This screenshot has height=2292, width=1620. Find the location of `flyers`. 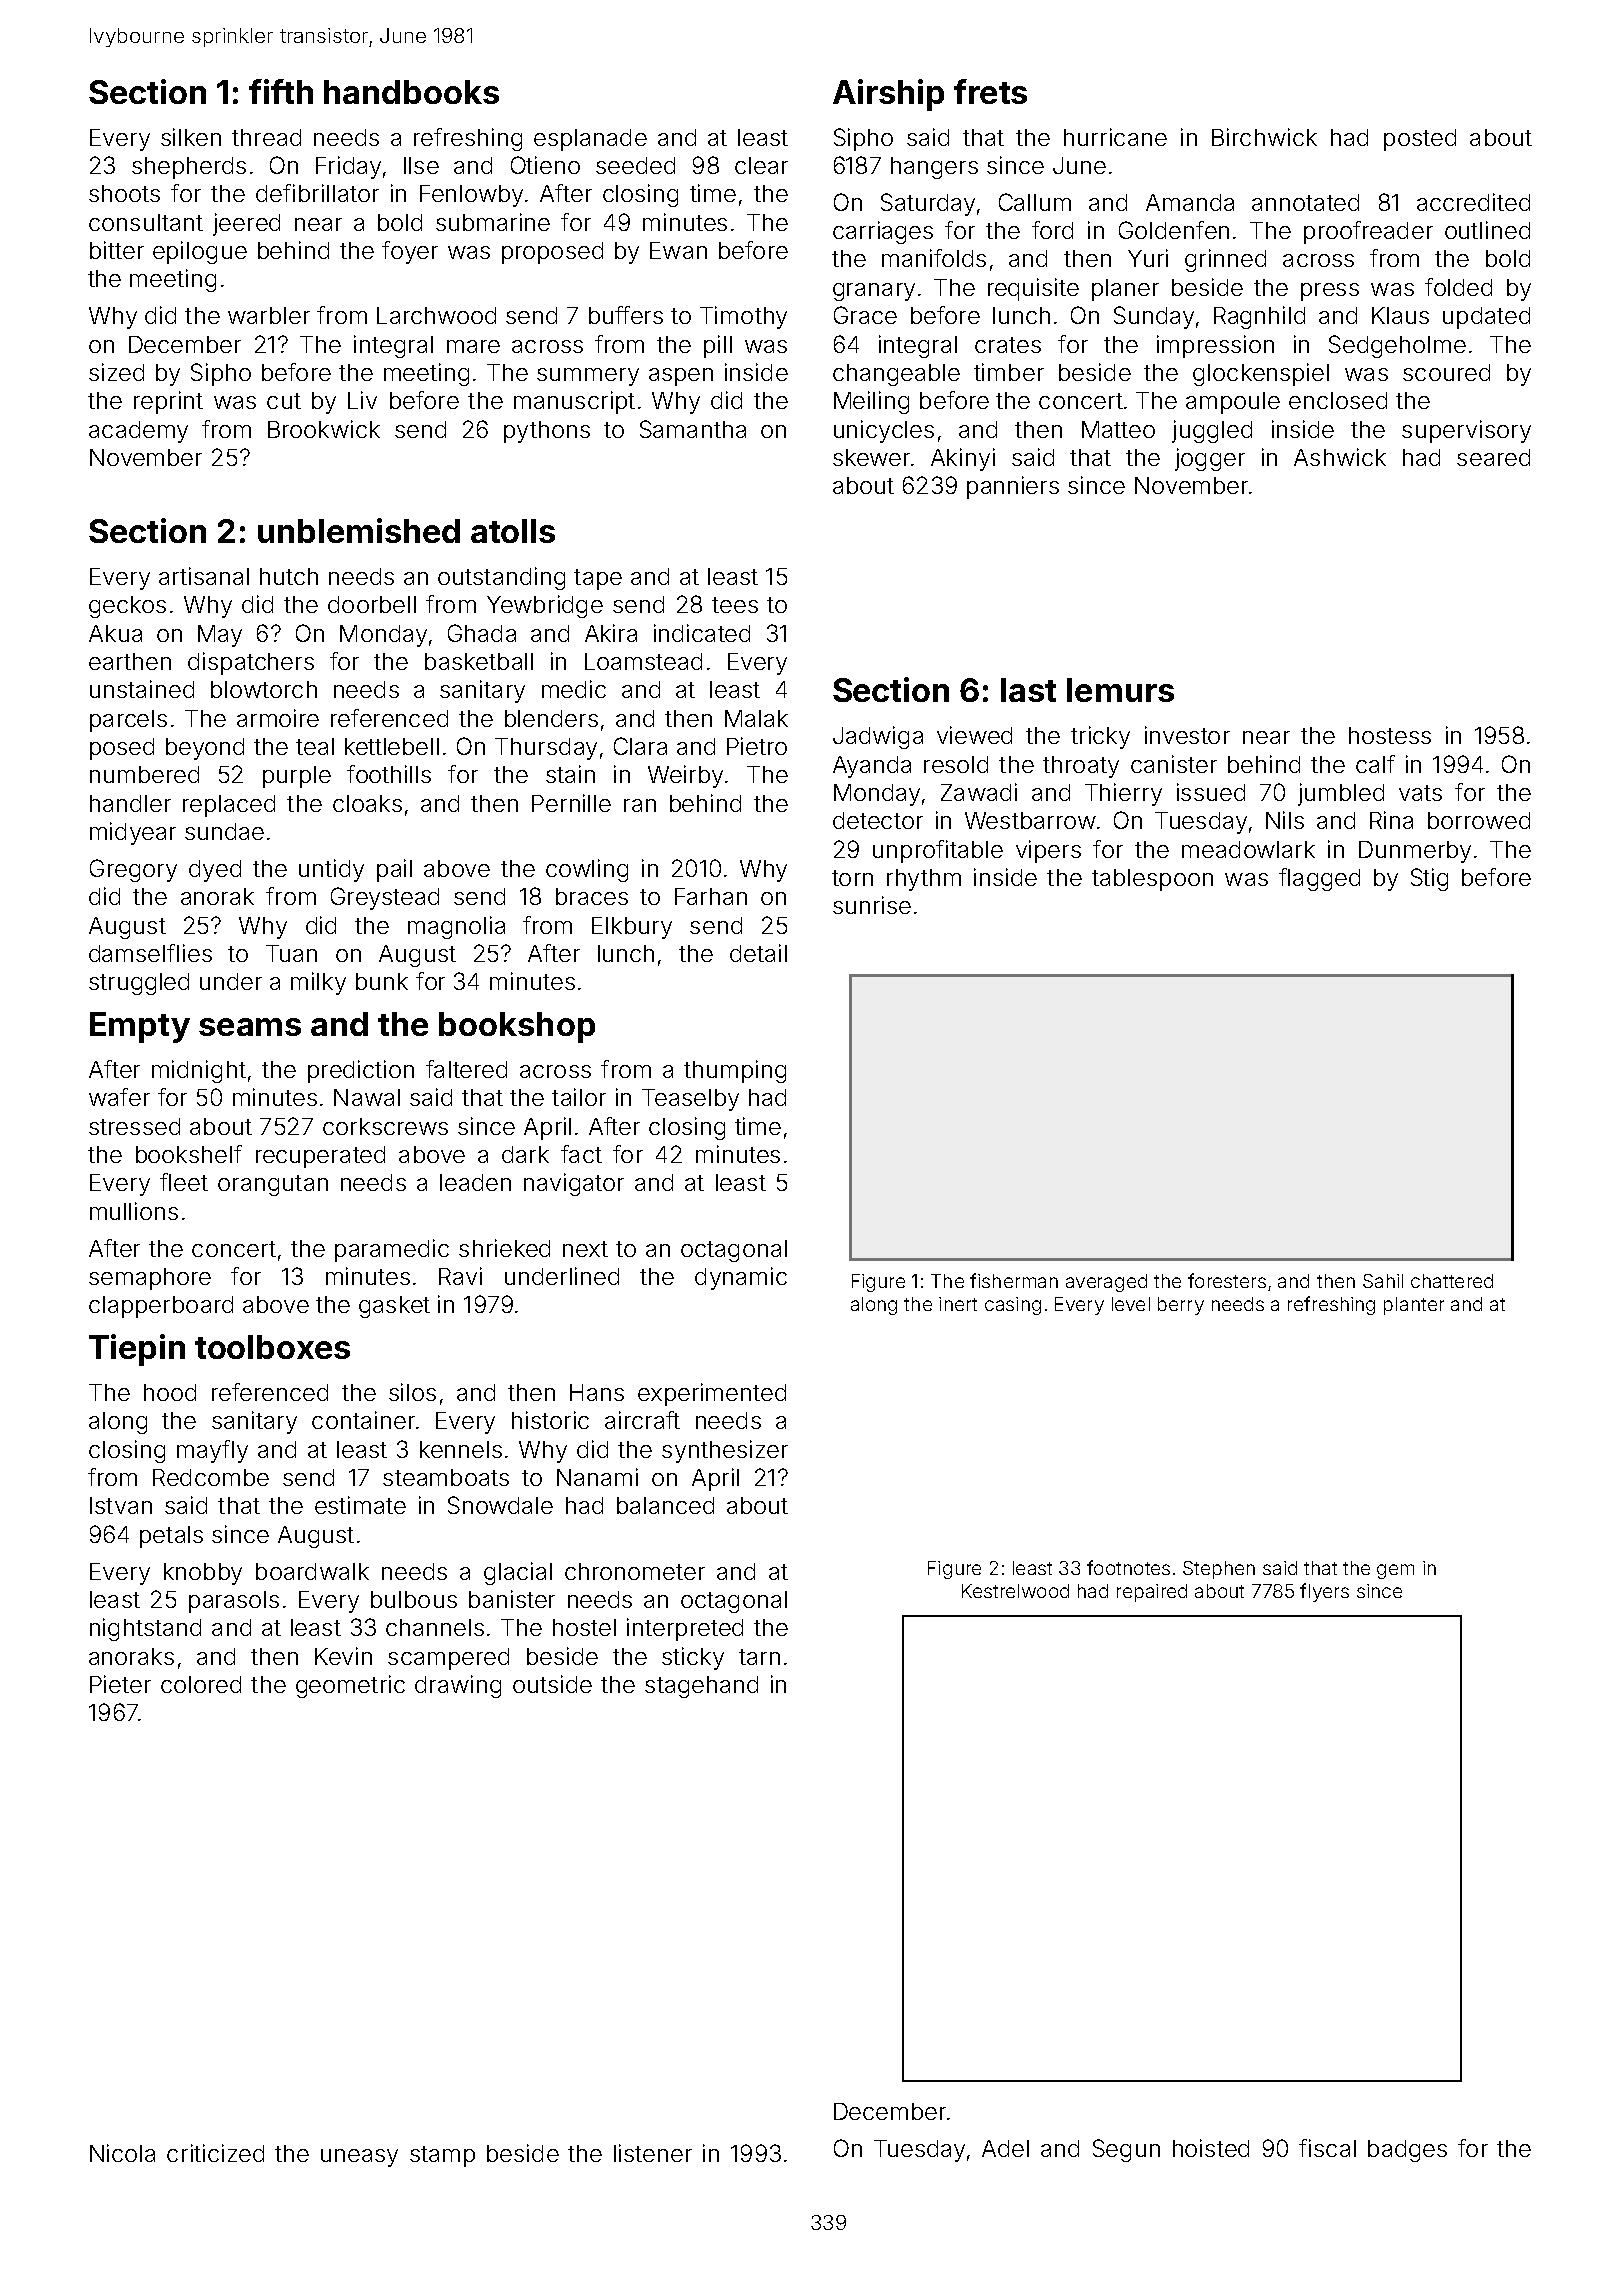

flyers is located at coordinates (1324, 1592).
